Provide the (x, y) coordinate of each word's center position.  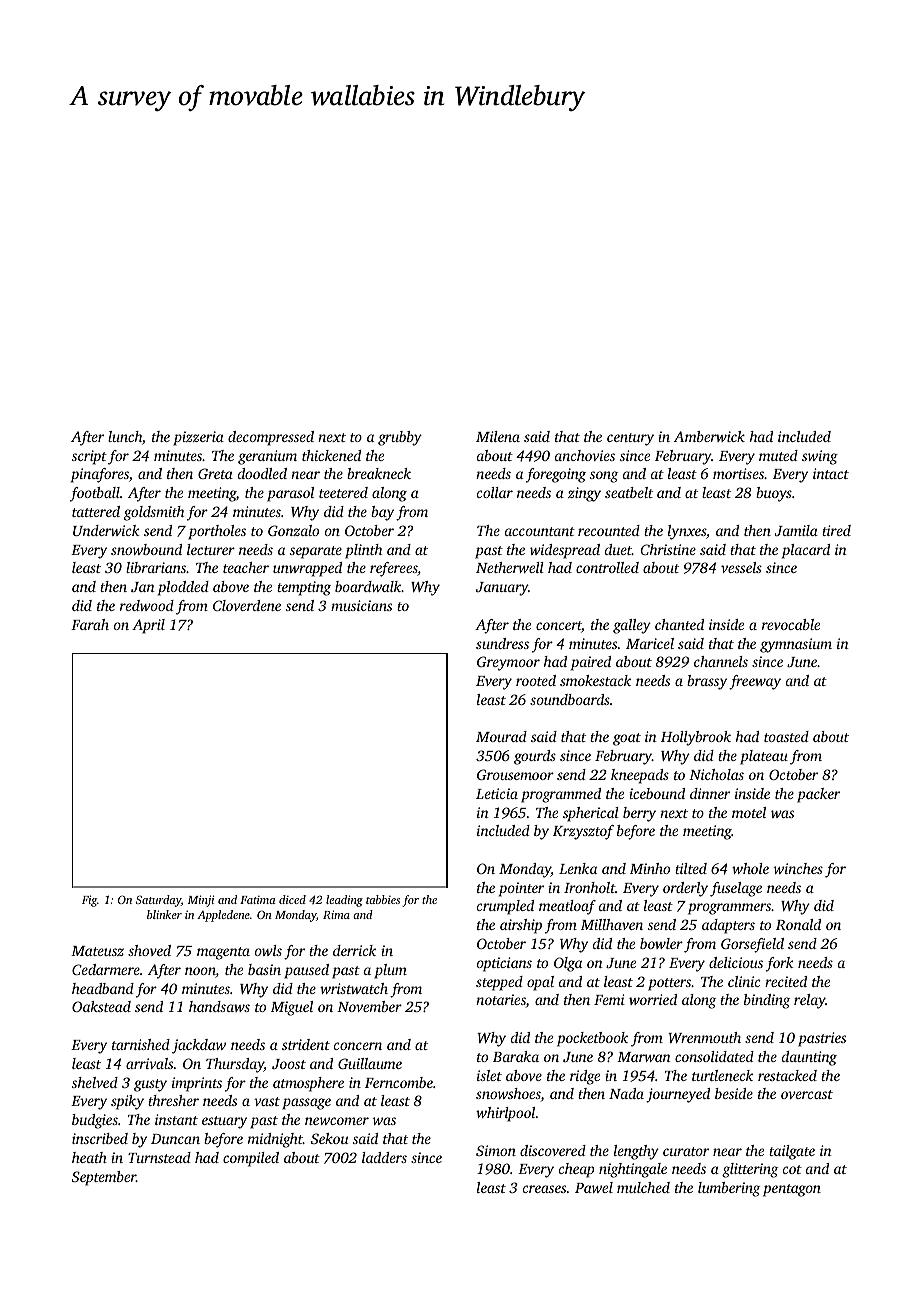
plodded (183, 588)
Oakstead (101, 1006)
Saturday (158, 901)
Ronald (798, 924)
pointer (521, 889)
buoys (774, 494)
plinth (363, 551)
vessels (741, 567)
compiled (251, 1159)
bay (382, 513)
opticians (504, 964)
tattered (96, 511)
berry (639, 814)
